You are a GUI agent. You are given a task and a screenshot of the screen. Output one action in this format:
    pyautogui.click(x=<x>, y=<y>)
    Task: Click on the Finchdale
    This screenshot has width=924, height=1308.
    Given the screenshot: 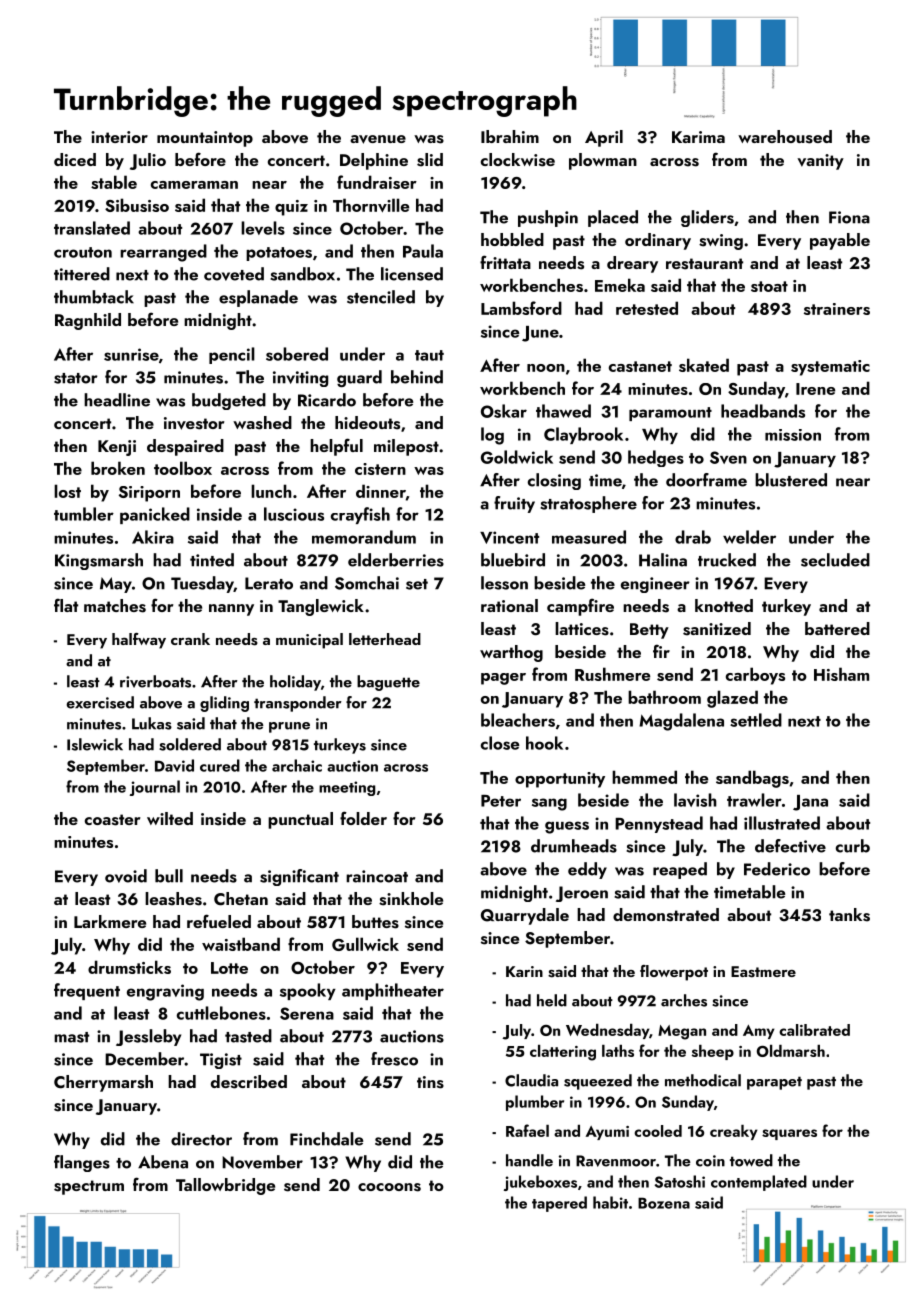 What is the action you would take?
    pyautogui.click(x=326, y=1139)
